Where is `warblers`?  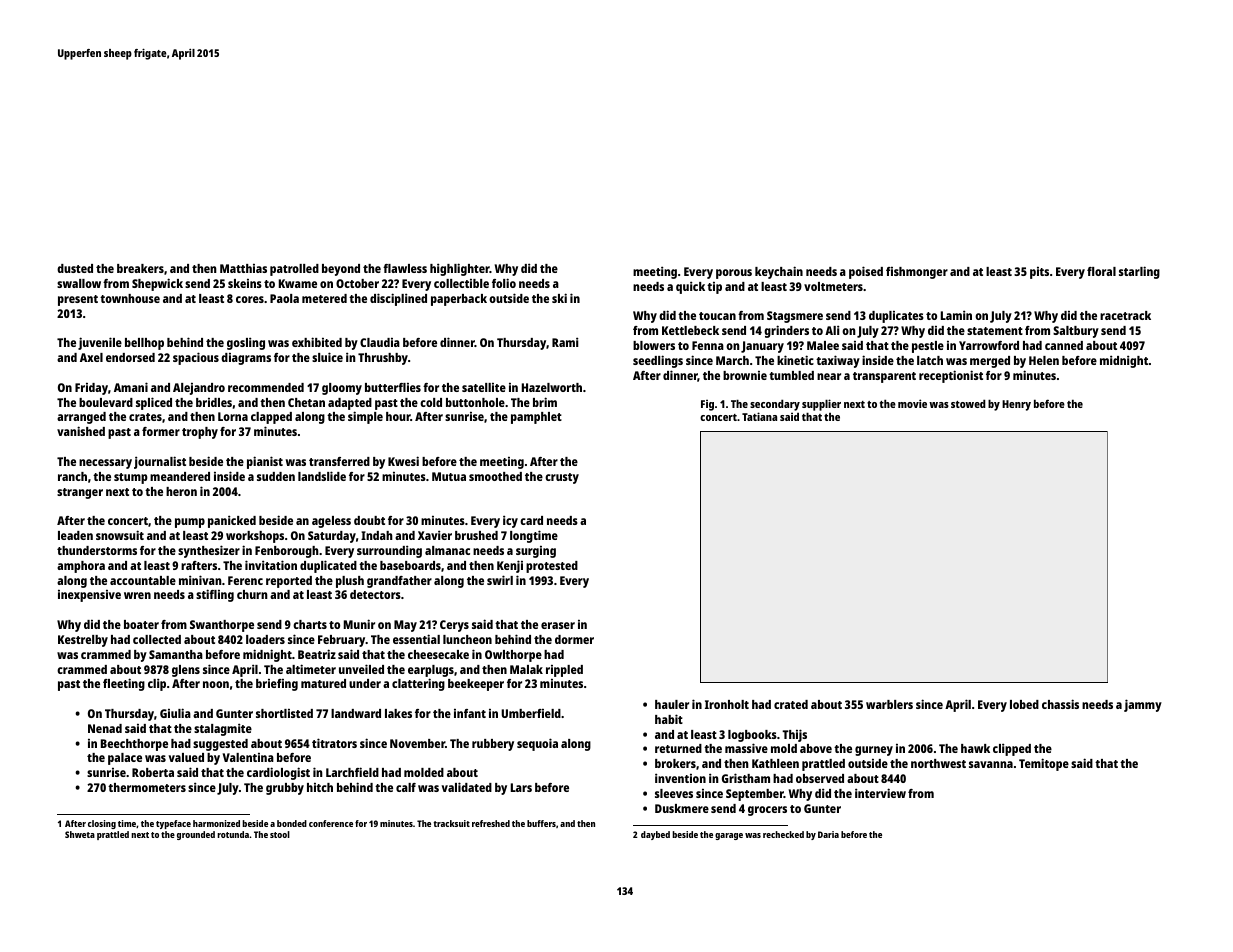
warblers is located at coordinates (889, 704).
